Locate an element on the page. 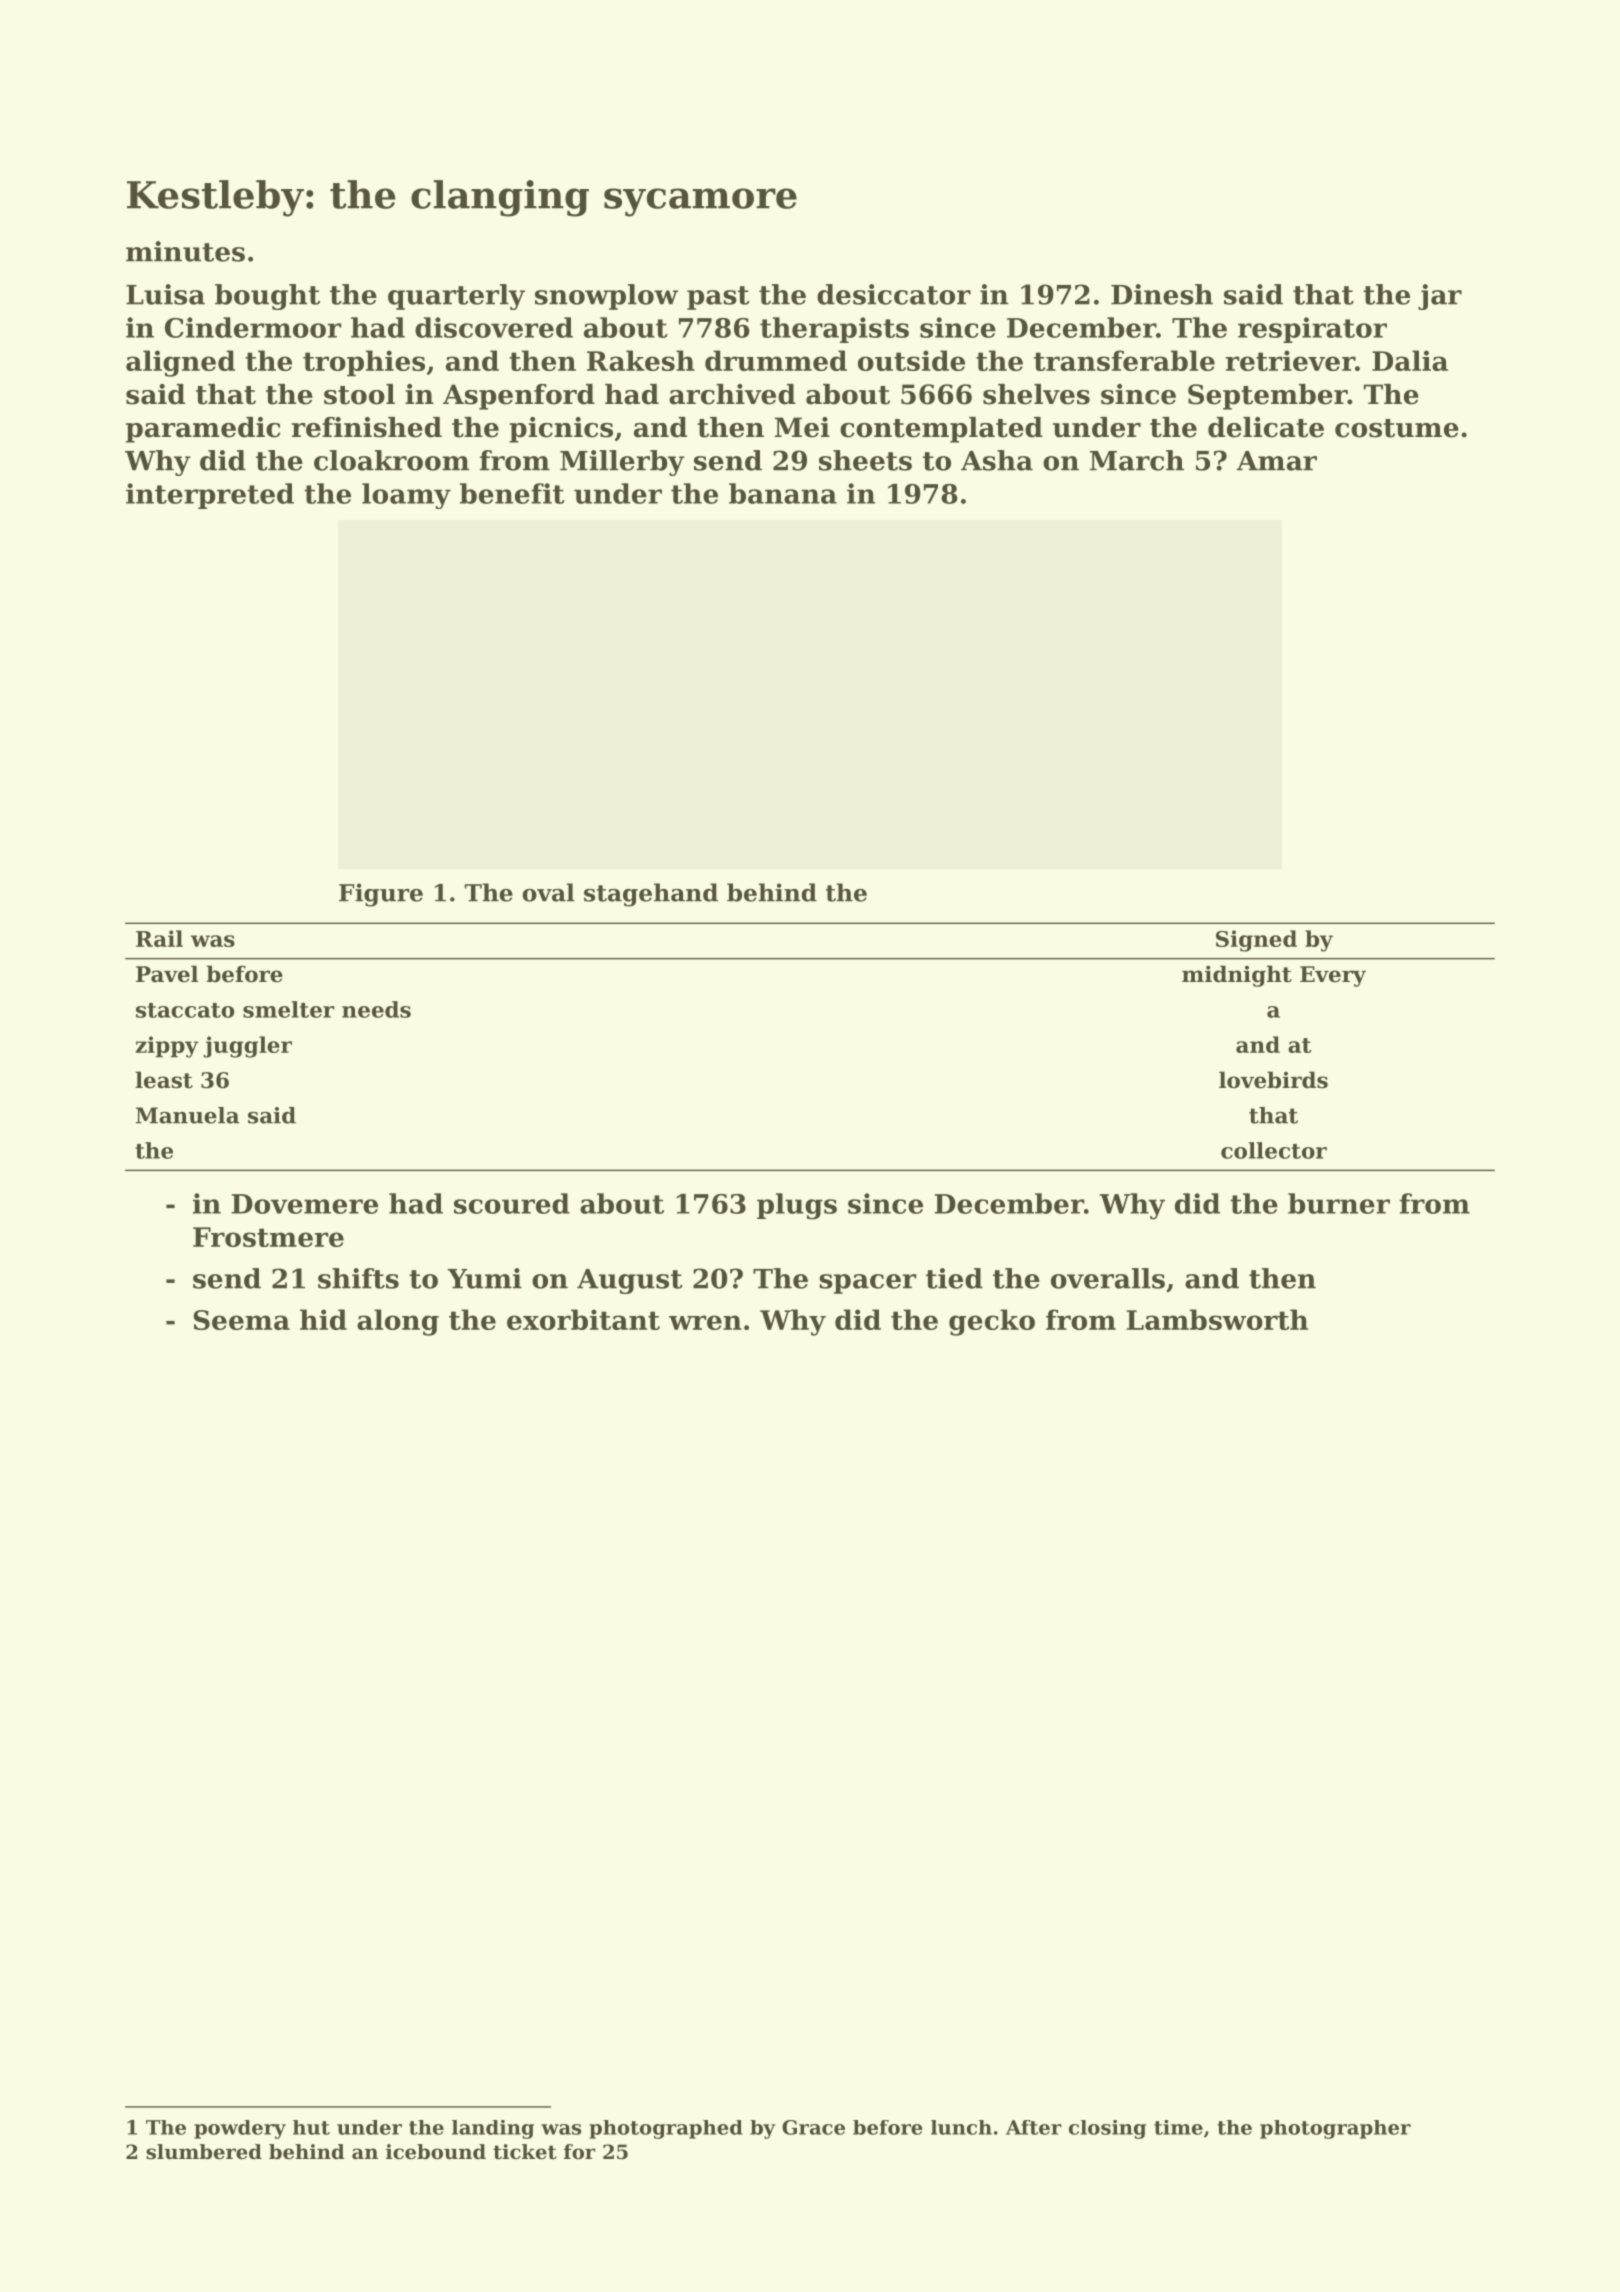  Signed is located at coordinates (1256, 941).
